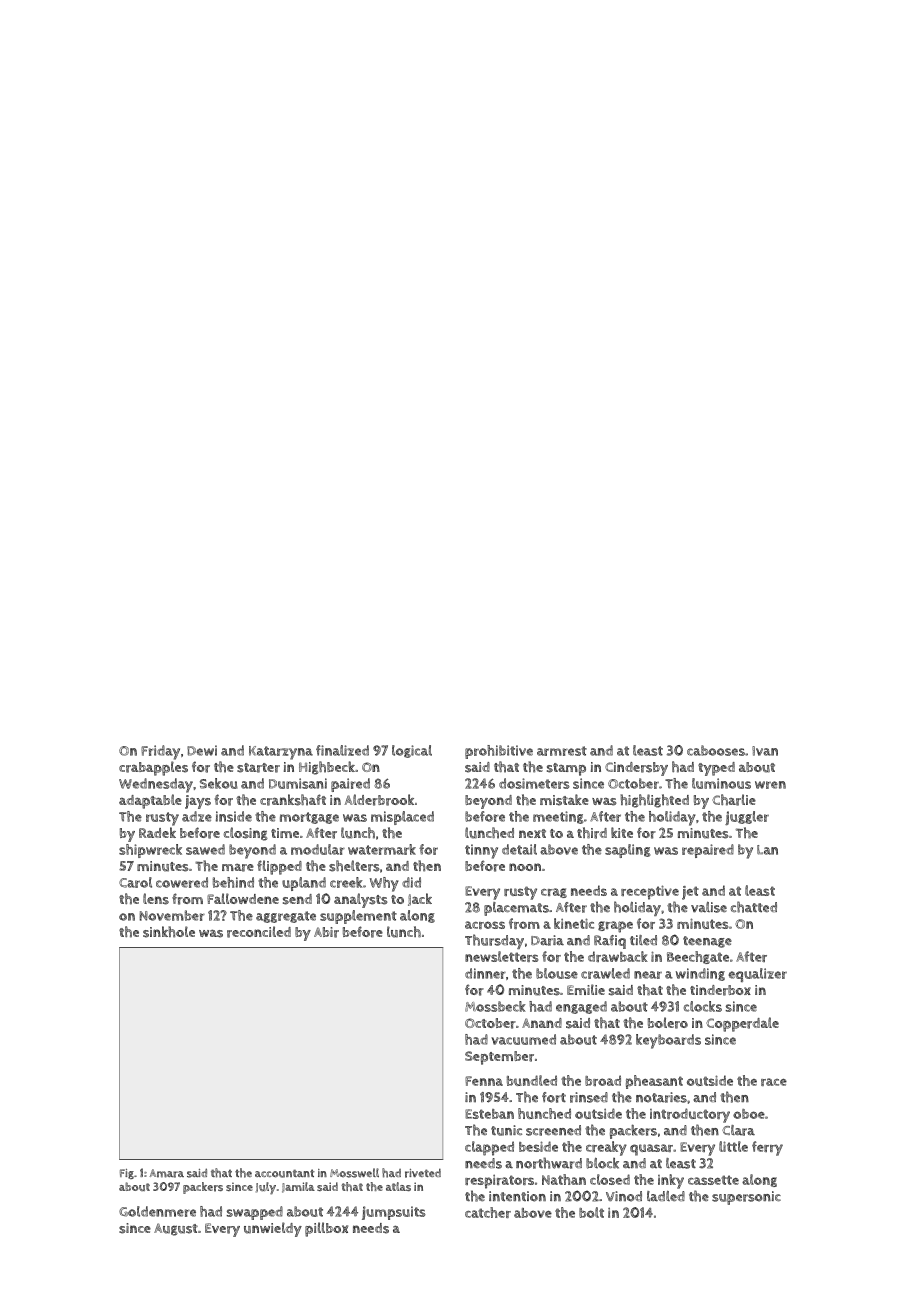  Describe the element at coordinates (636, 769) in the screenshot. I see `Cindersby` at that location.
